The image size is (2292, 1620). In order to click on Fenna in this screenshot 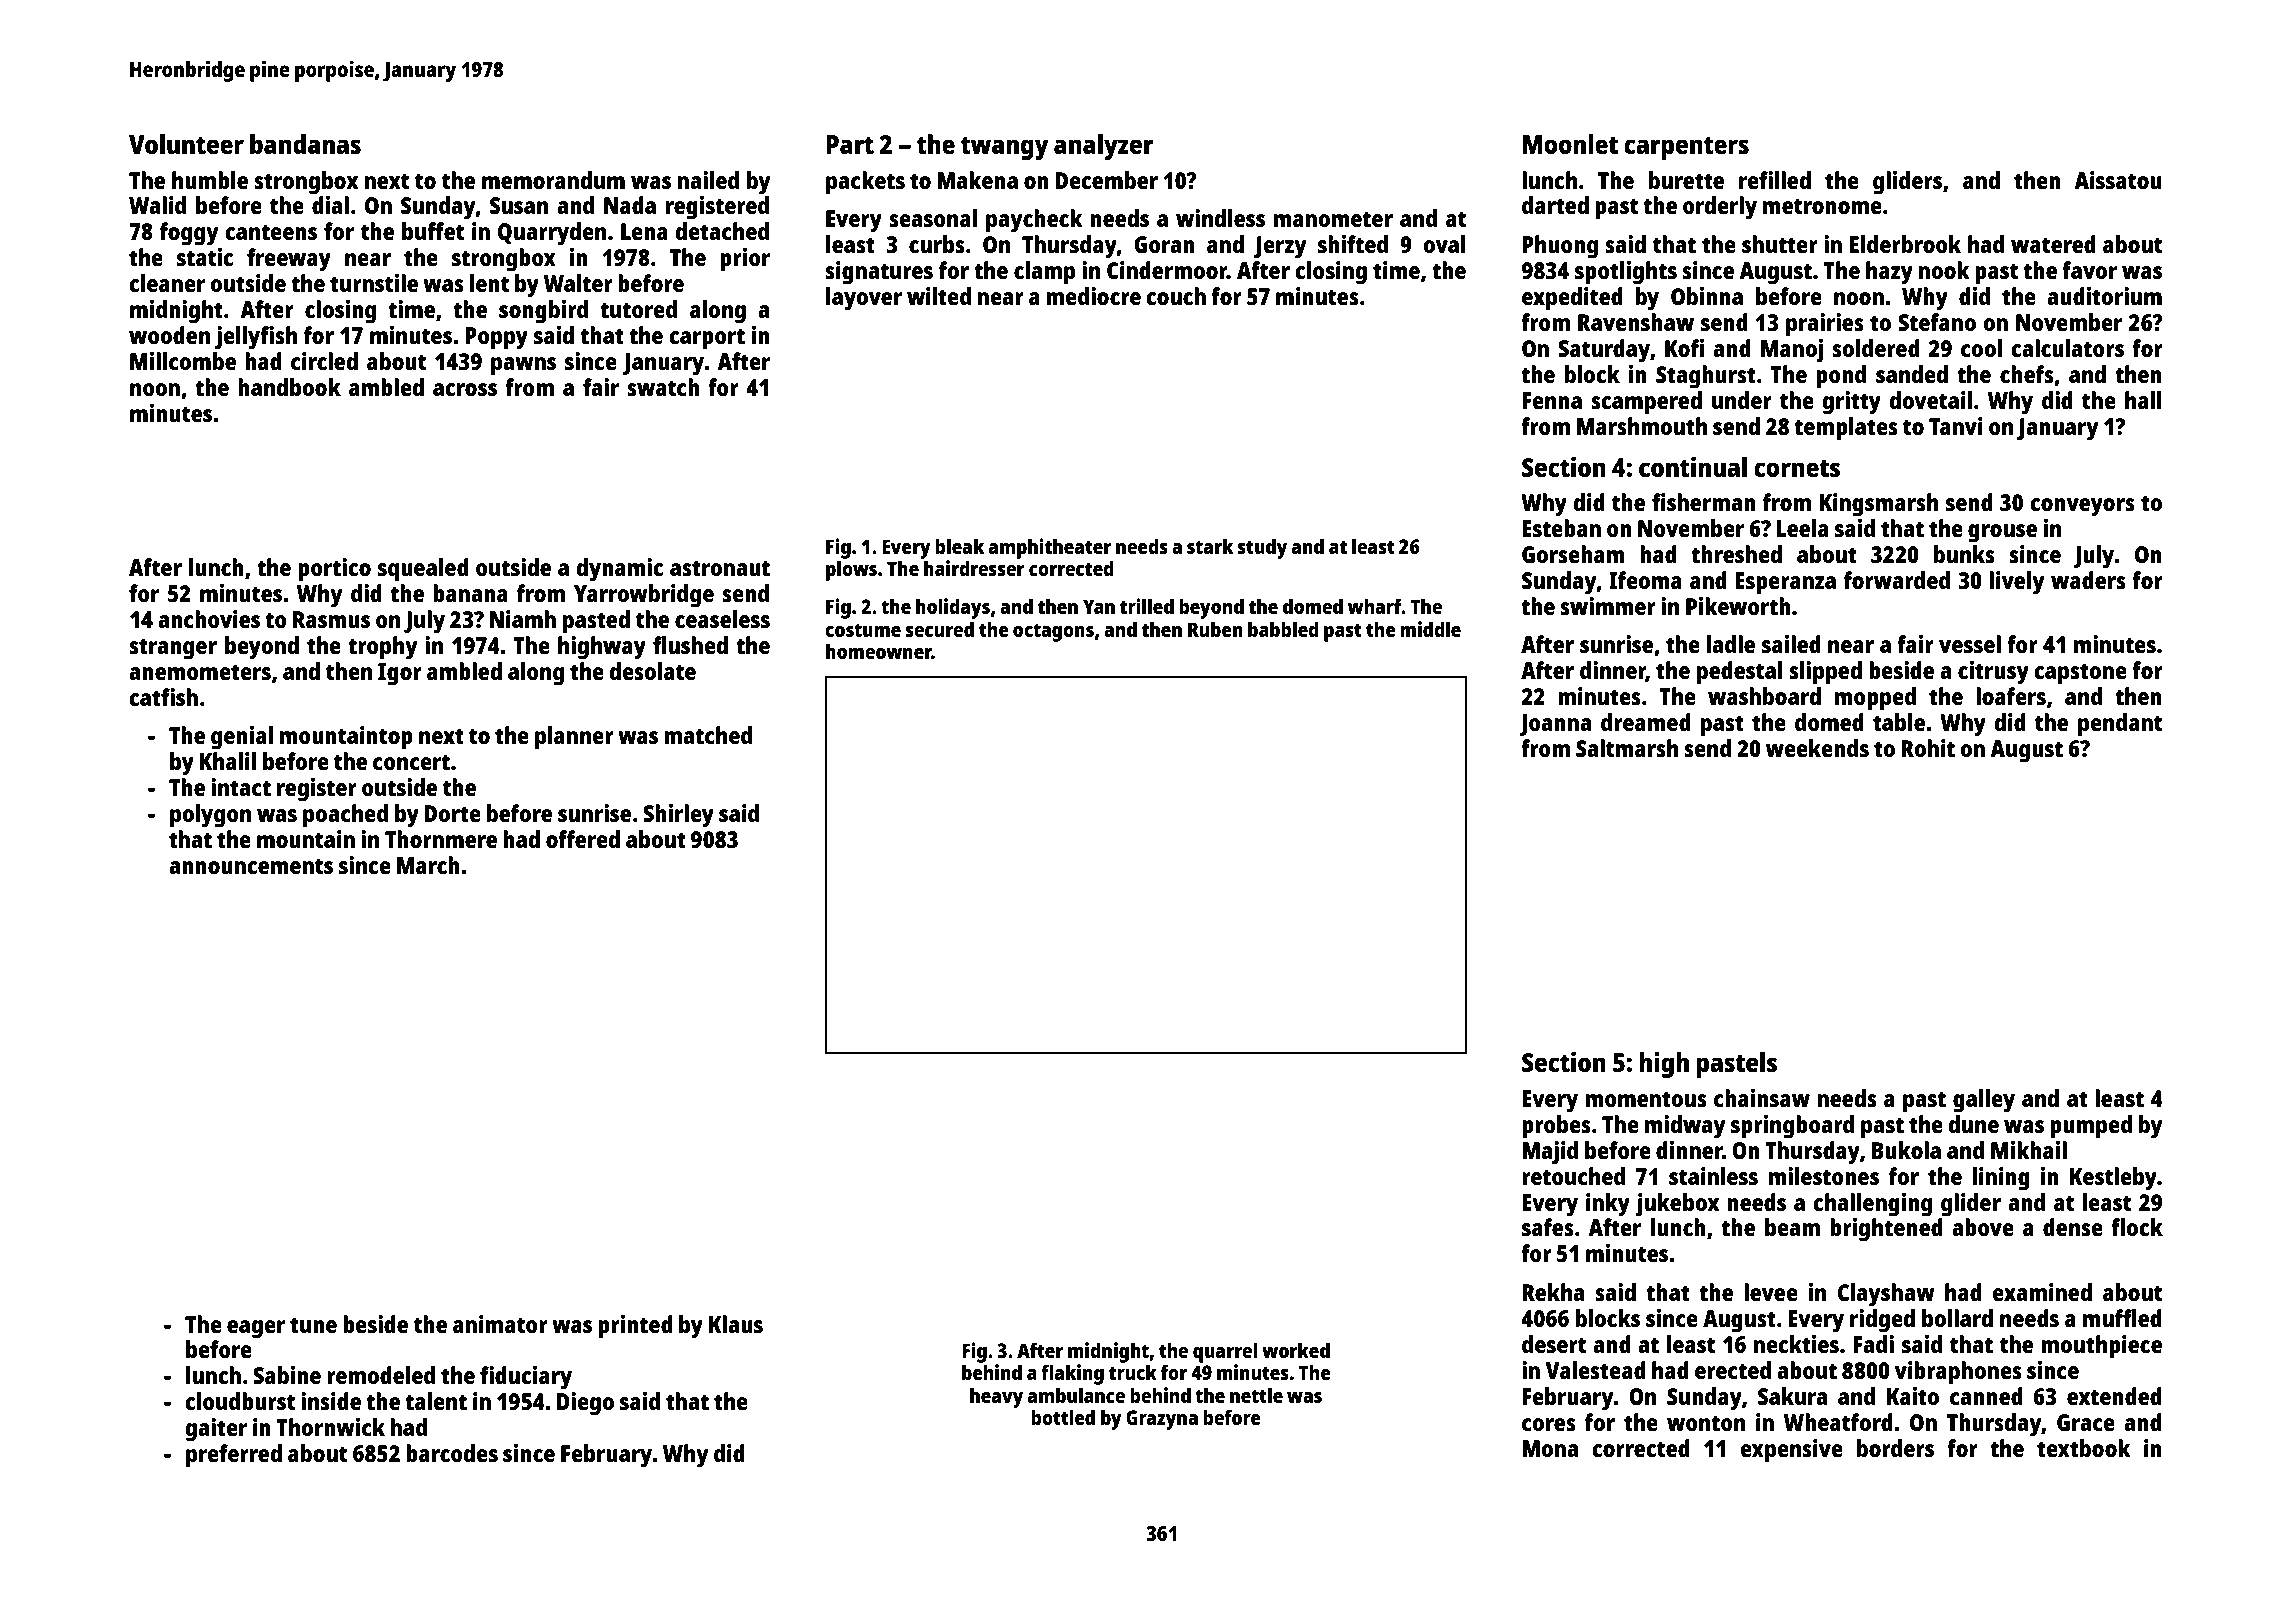, I will do `click(1552, 400)`.
